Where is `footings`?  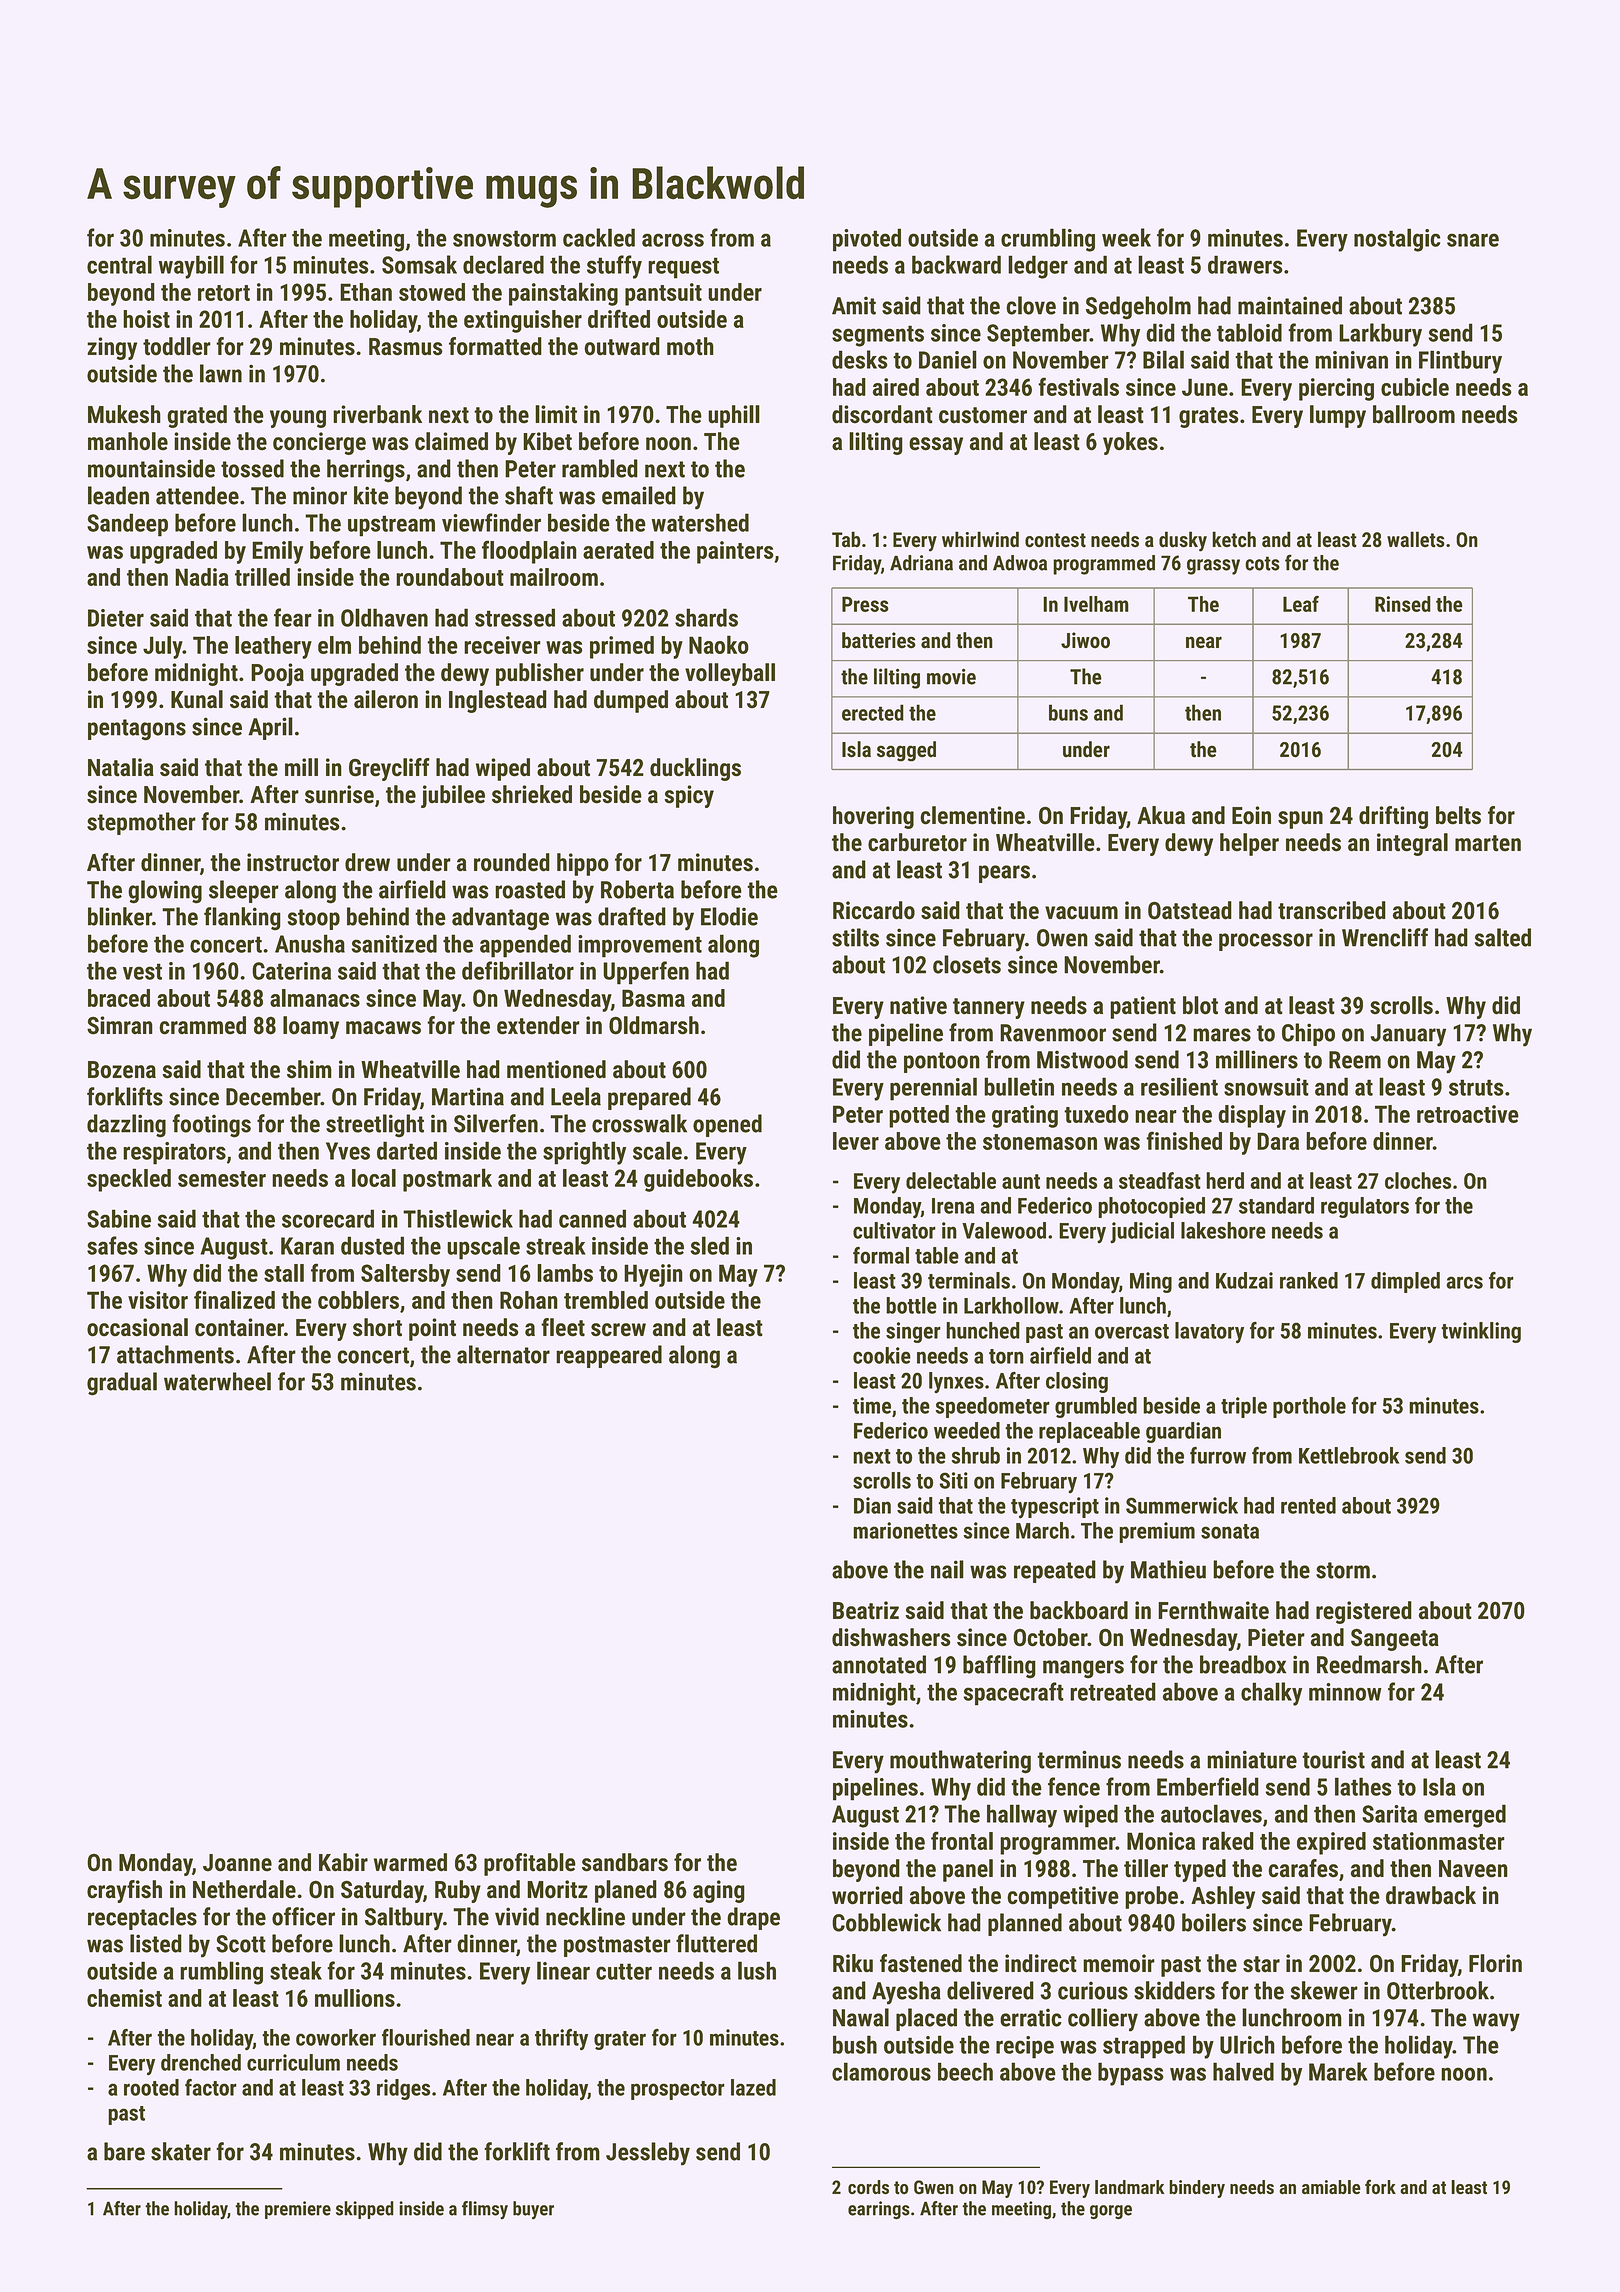 footings is located at coordinates (211, 1126).
